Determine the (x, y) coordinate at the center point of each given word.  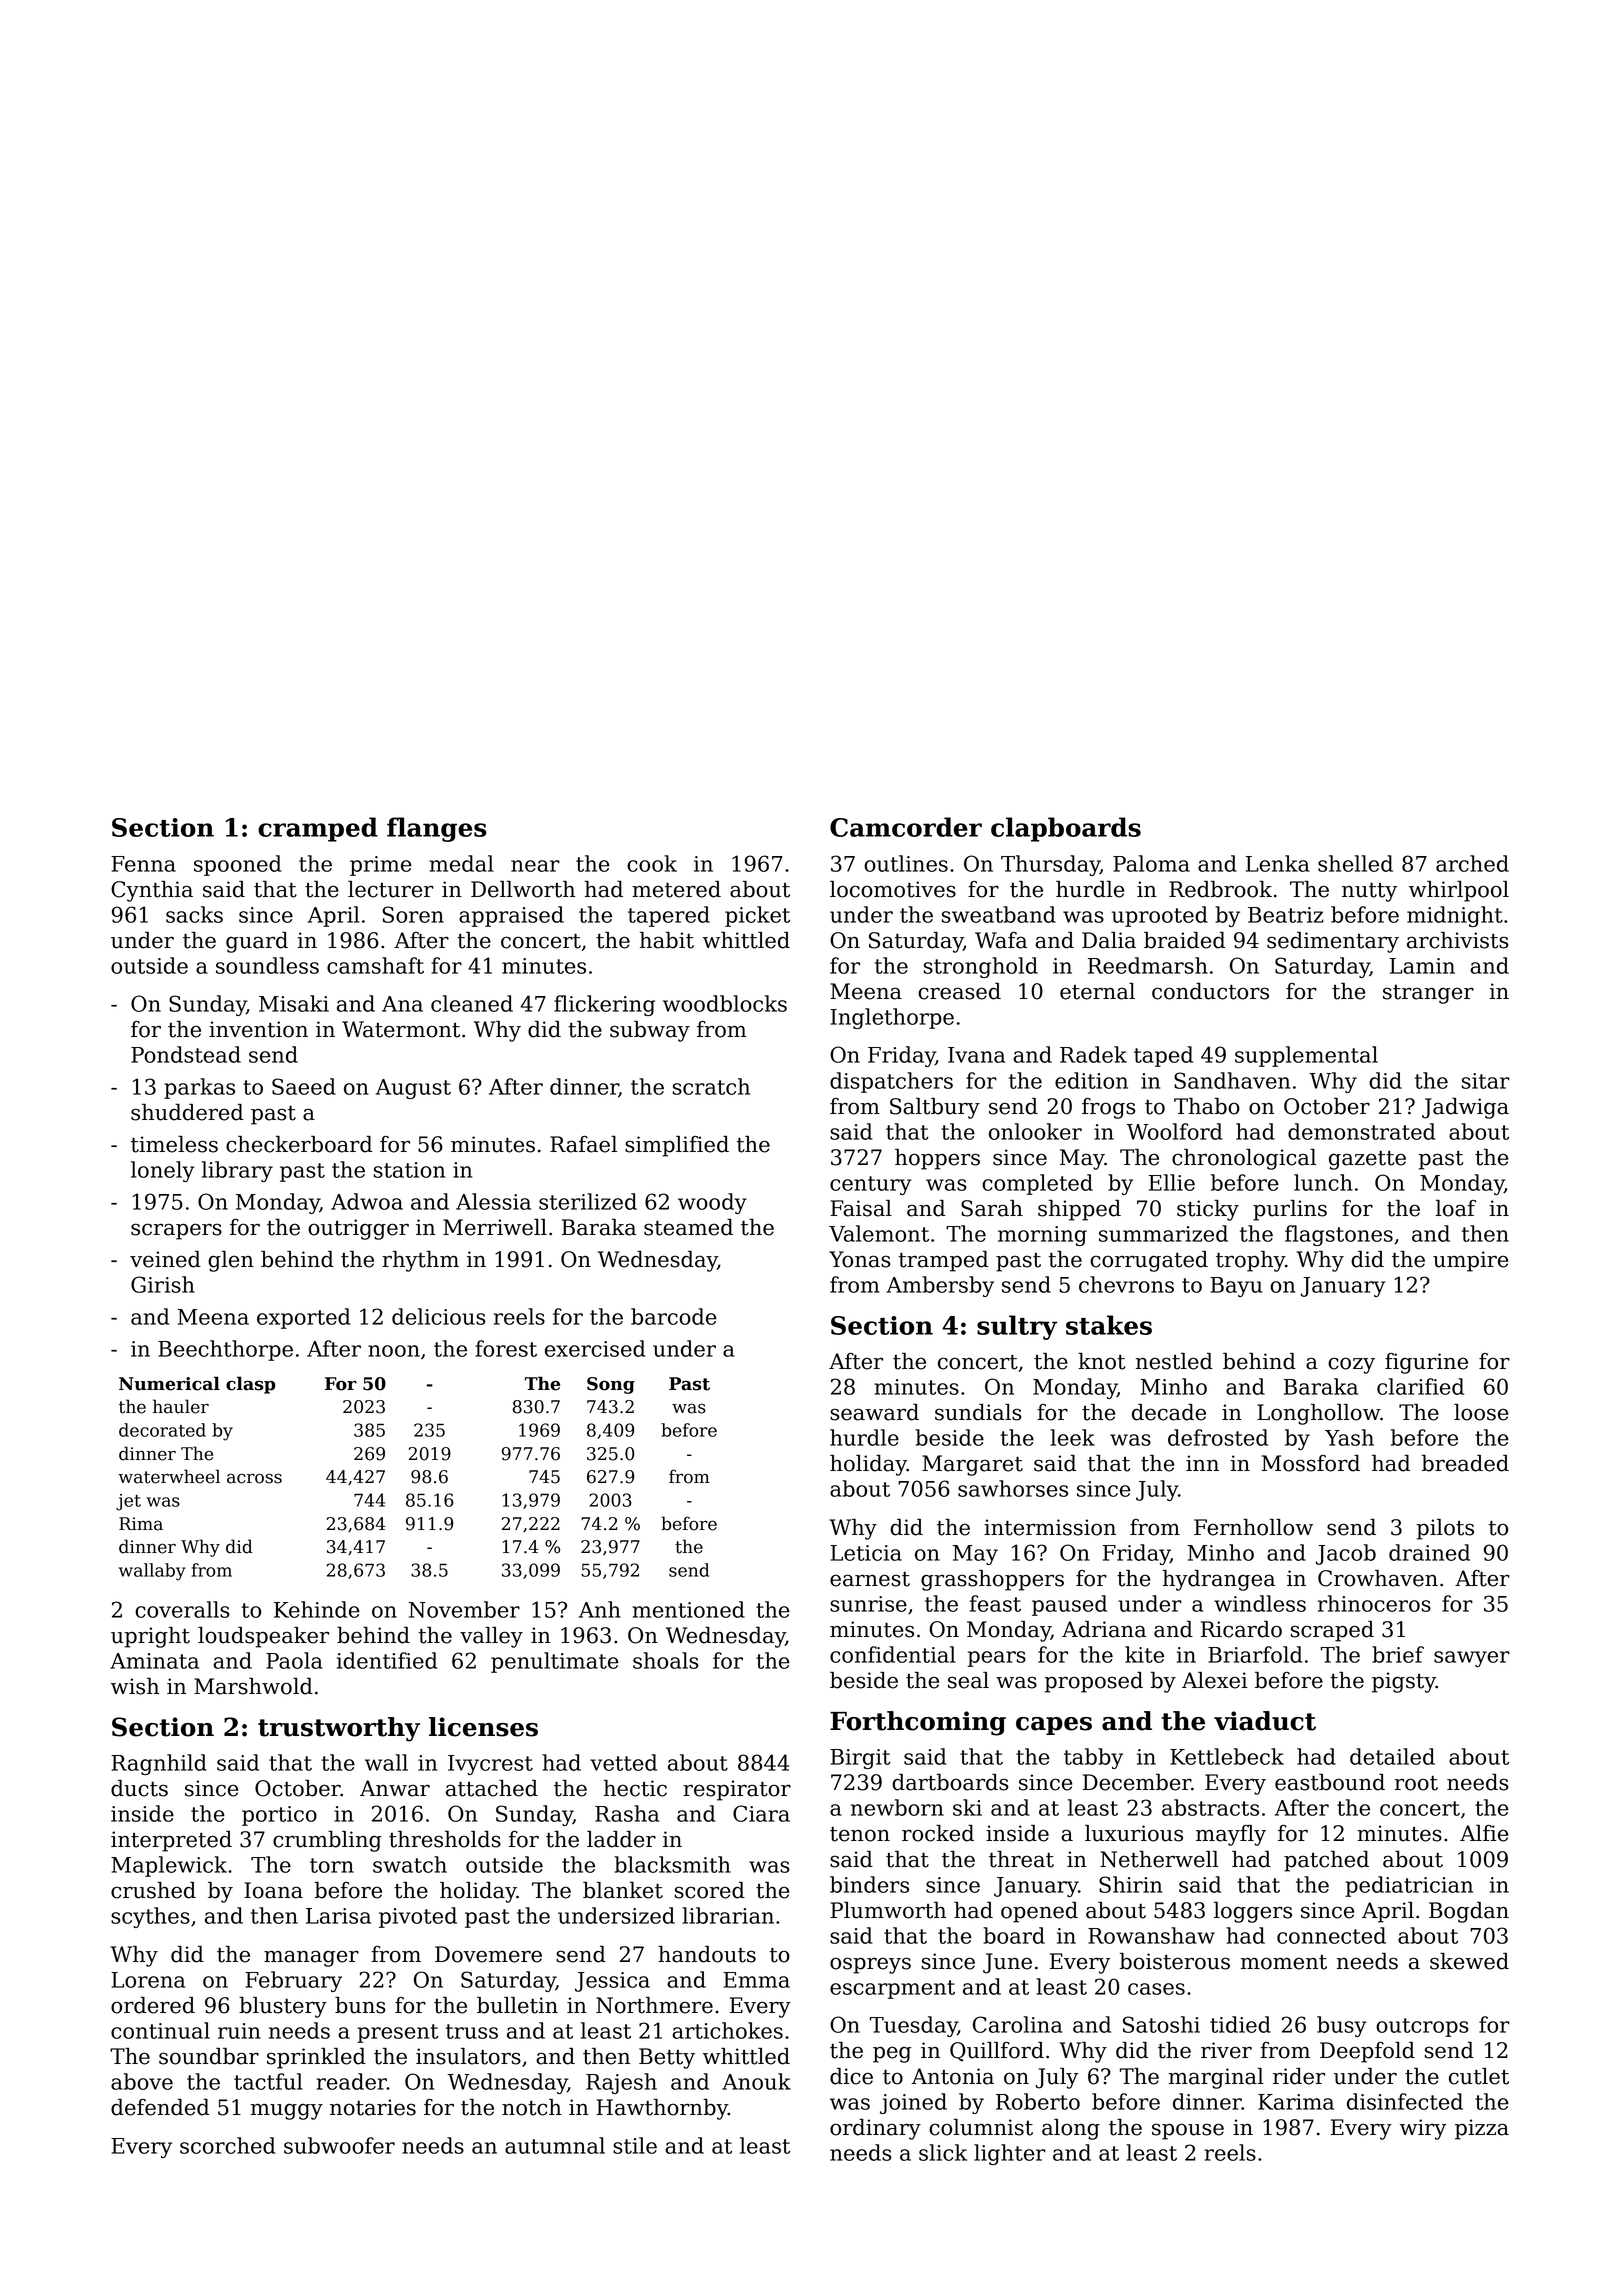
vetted (623, 1762)
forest (506, 1348)
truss (472, 2031)
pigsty (1404, 1682)
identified (387, 1660)
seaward (874, 1412)
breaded (1465, 1463)
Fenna (143, 864)
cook (652, 863)
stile (635, 2145)
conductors (1210, 991)
